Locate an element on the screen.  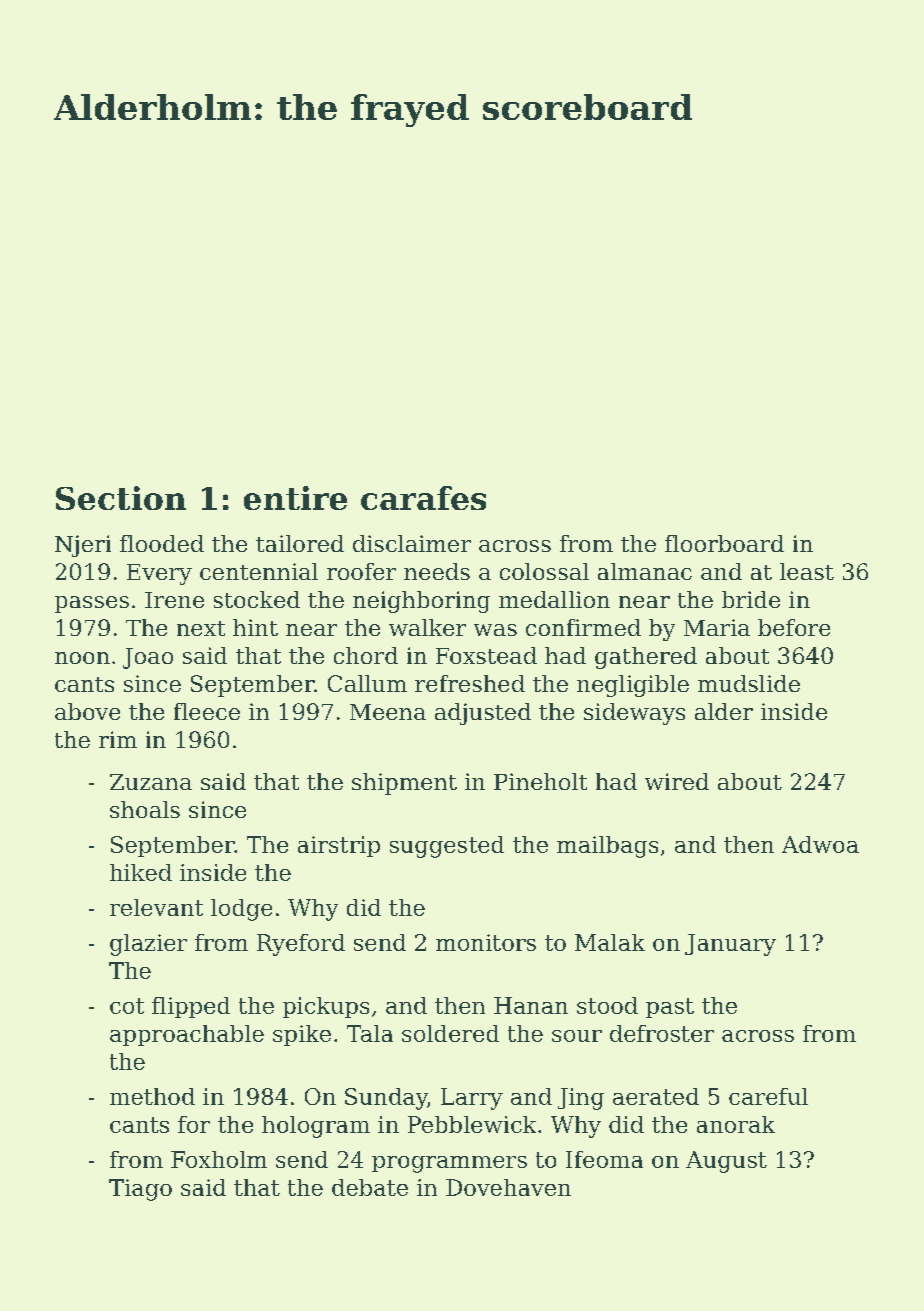
fleece is located at coordinates (207, 711).
